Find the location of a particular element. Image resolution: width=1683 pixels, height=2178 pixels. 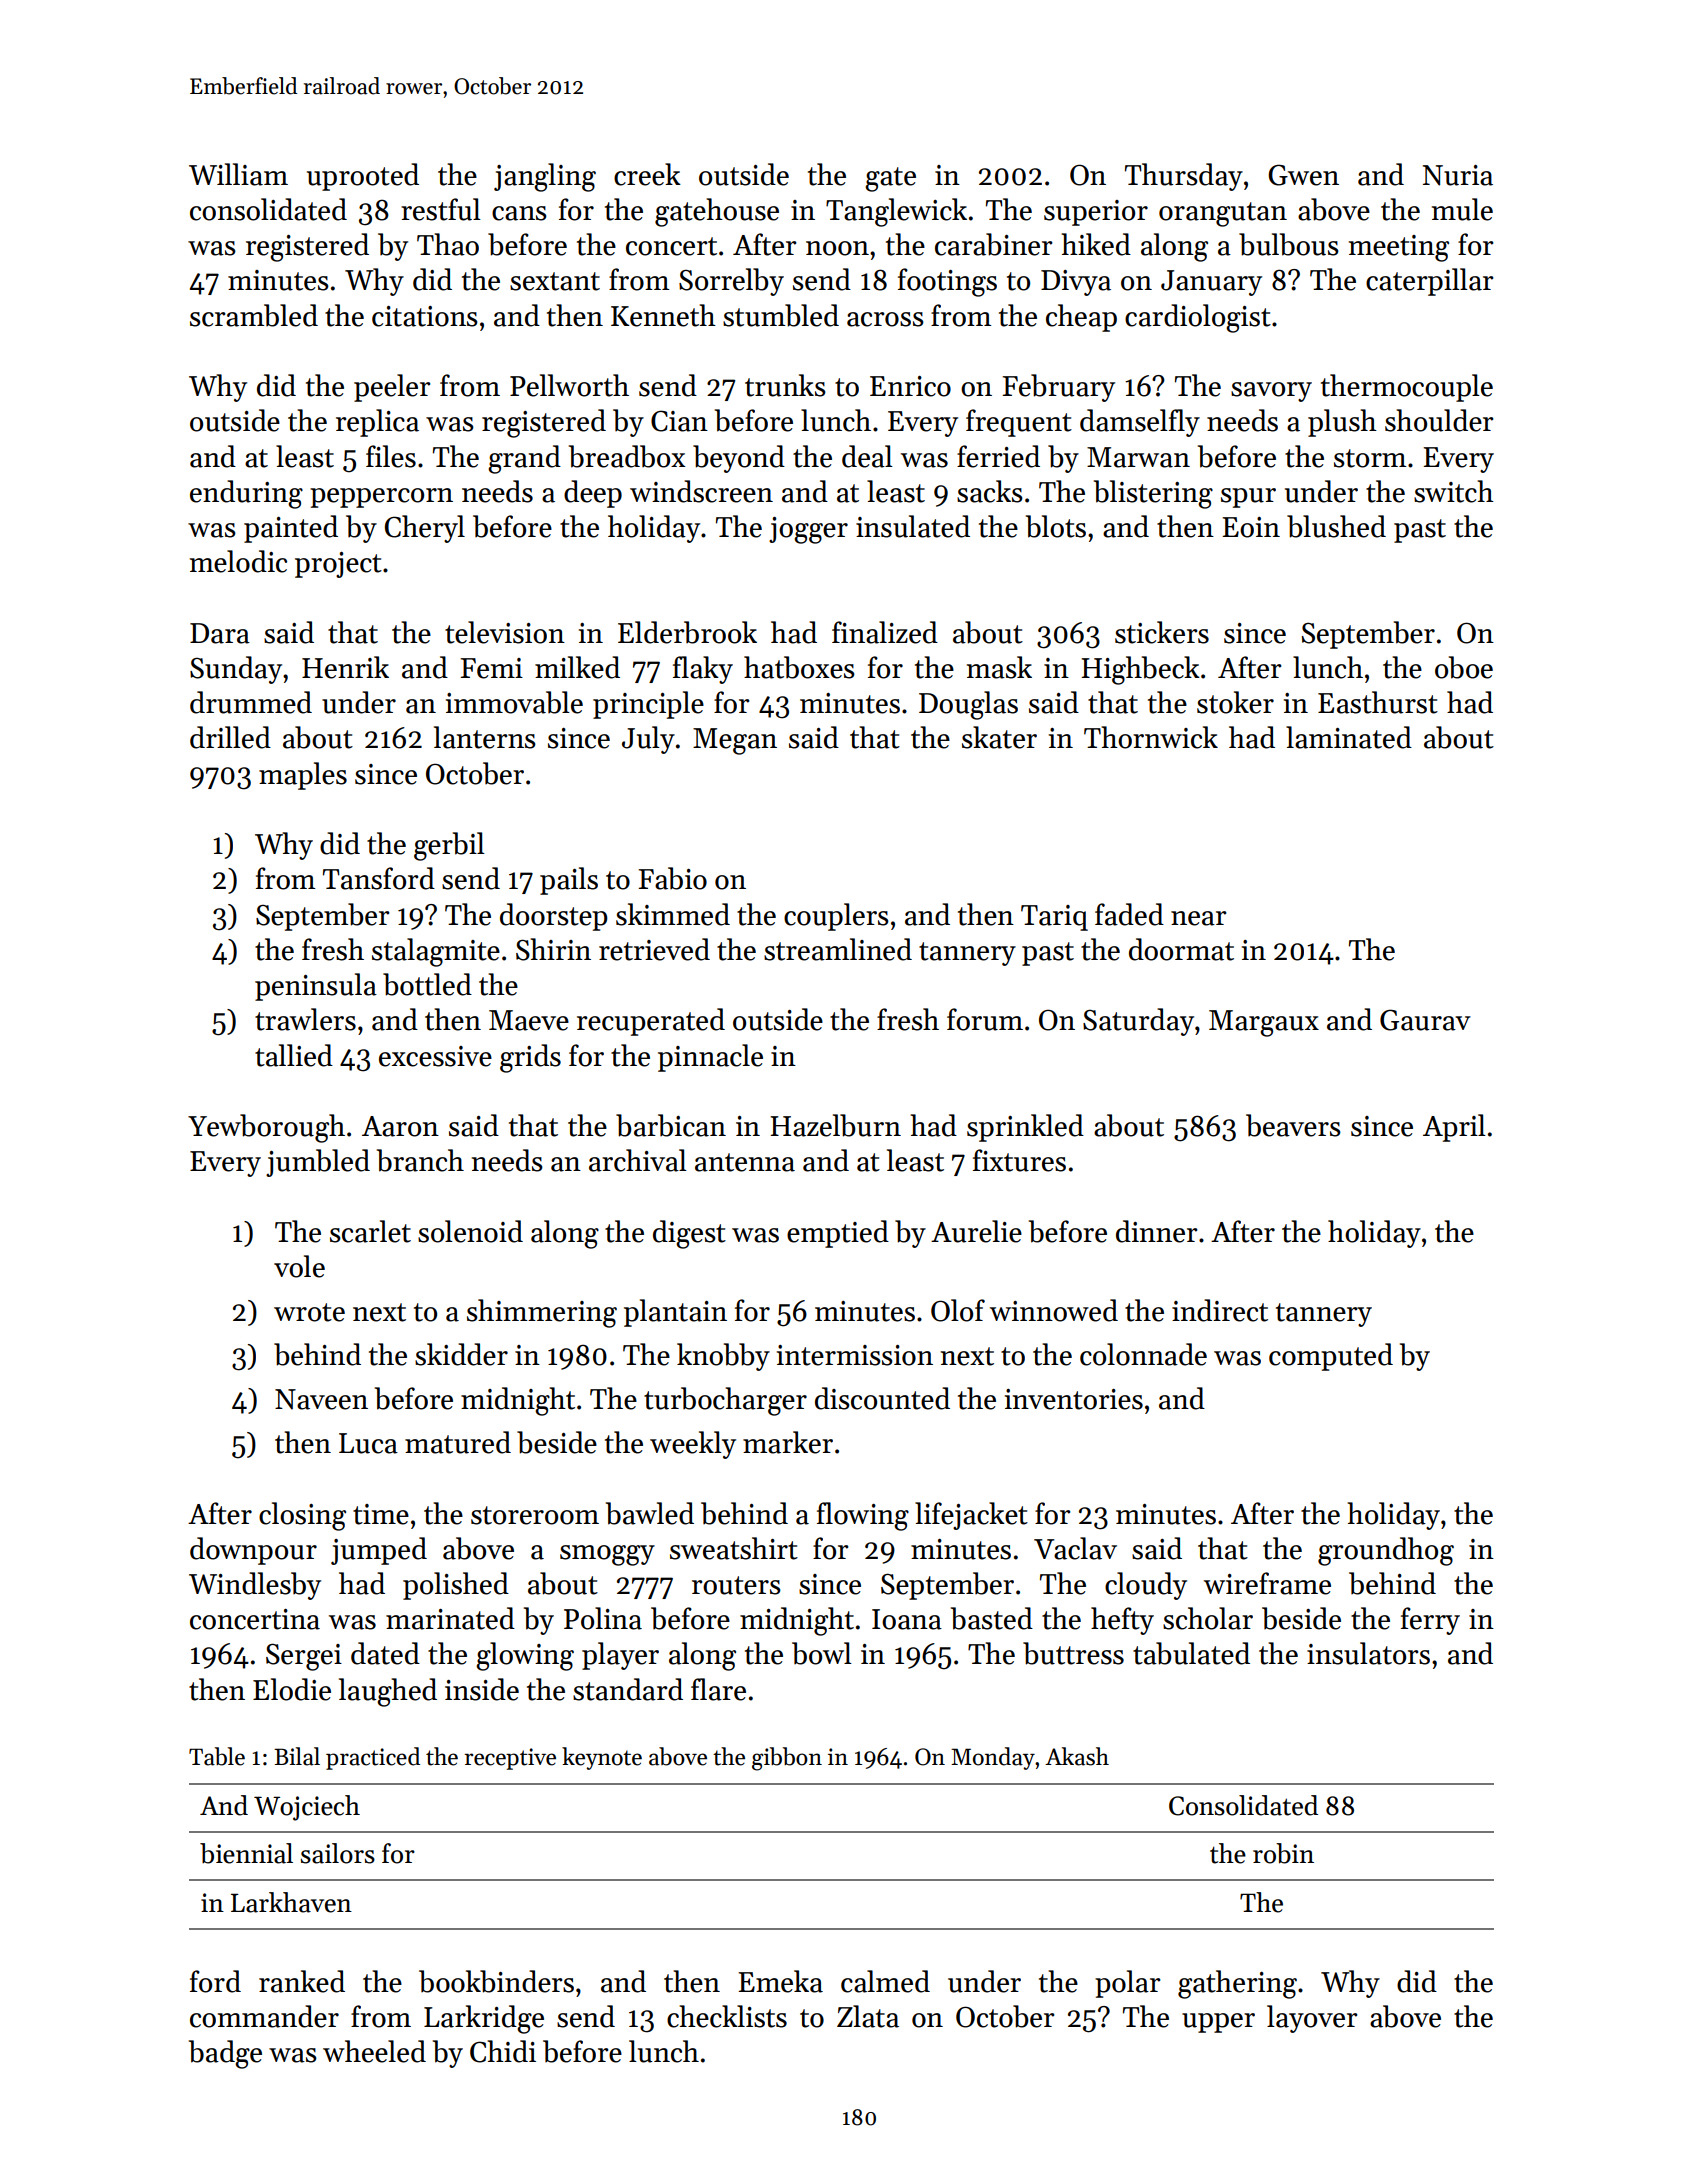

ferry is located at coordinates (1430, 1621).
